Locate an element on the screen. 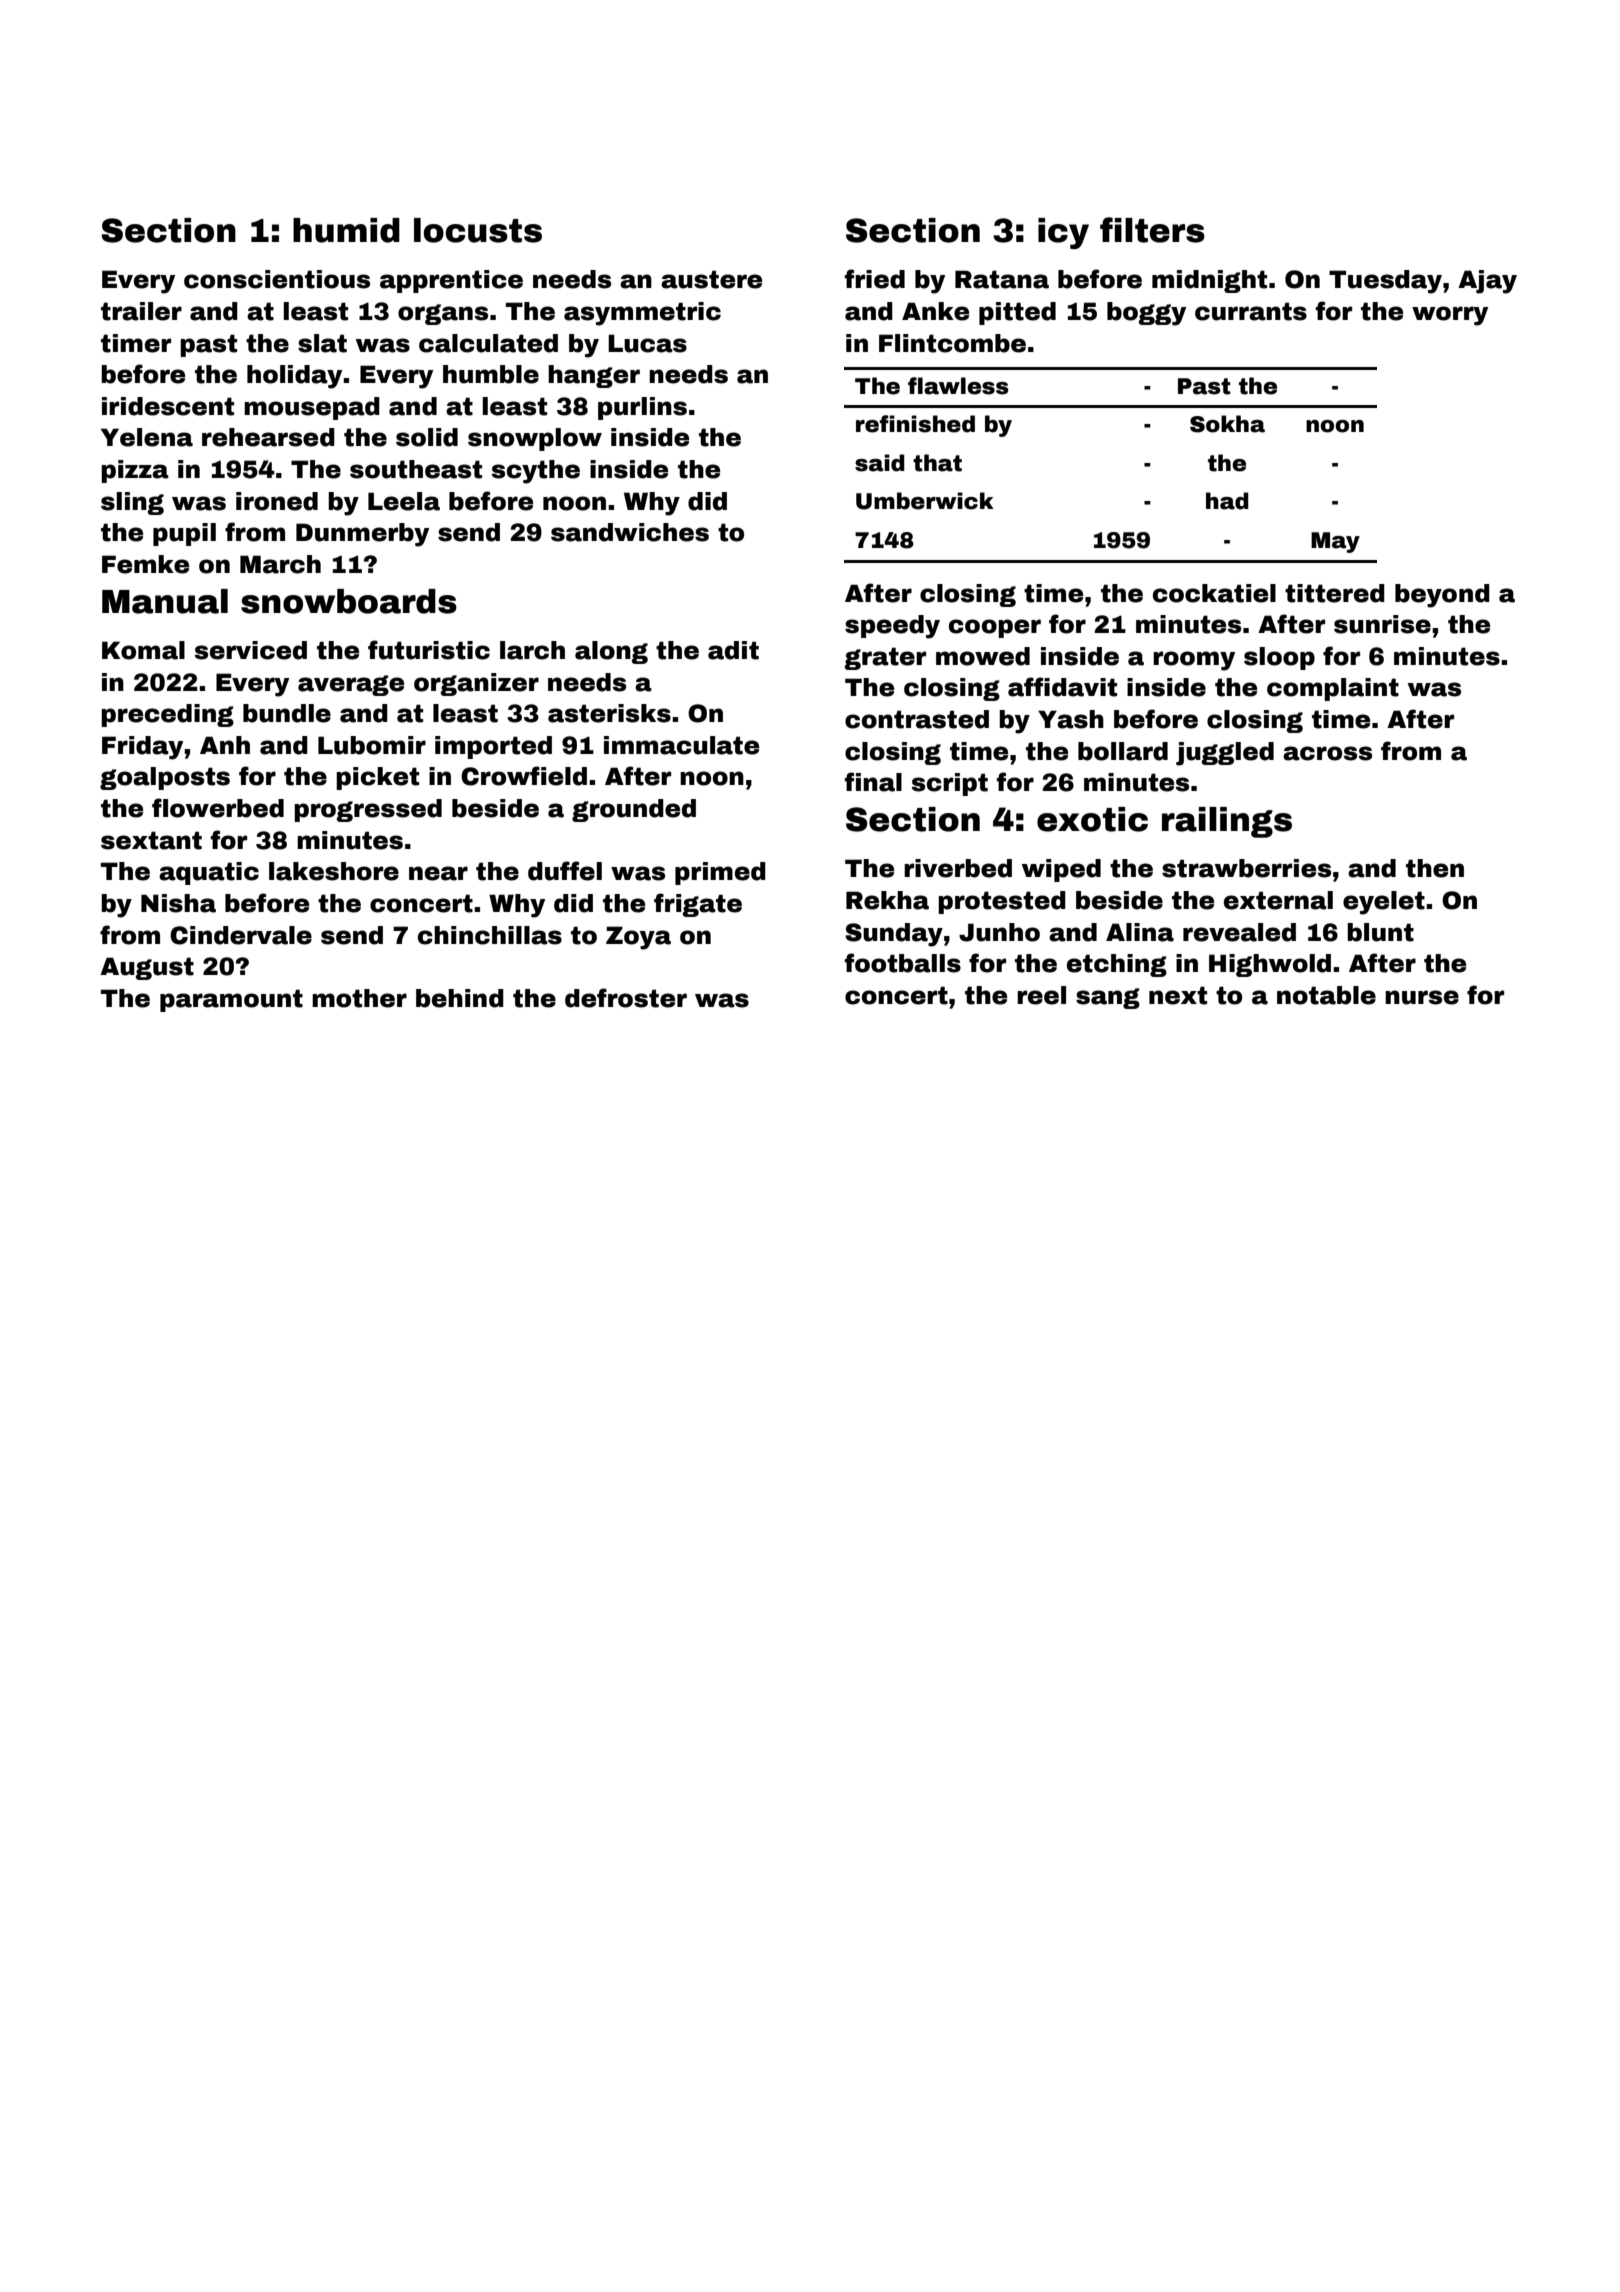 This screenshot has height=2292, width=1620. Leela is located at coordinates (404, 501).
